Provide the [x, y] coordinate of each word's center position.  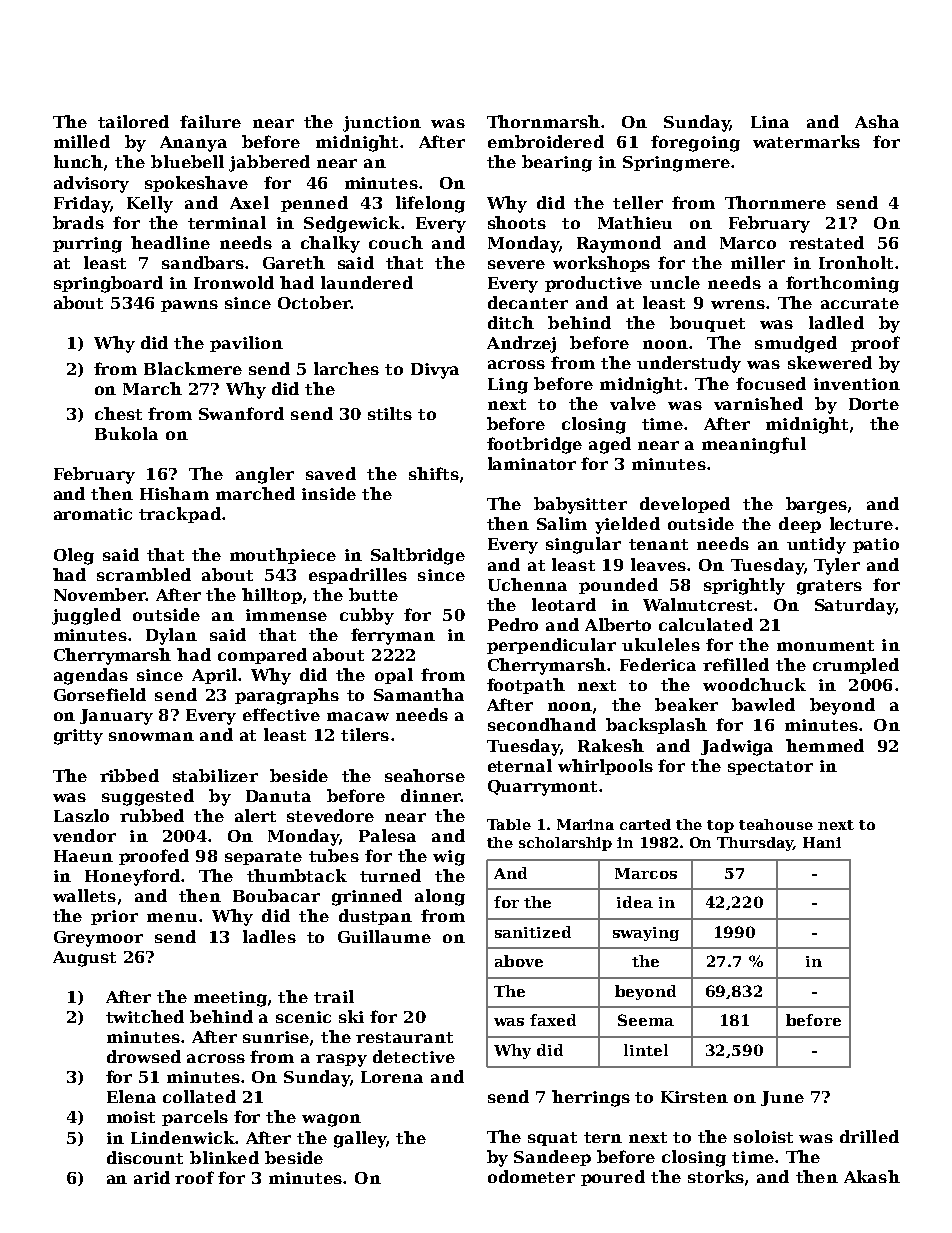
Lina [770, 122]
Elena [131, 1096]
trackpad [180, 515]
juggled [86, 616]
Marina [585, 824]
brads [78, 222]
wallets [84, 895]
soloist [763, 1136]
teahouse [776, 824]
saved [331, 473]
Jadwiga [737, 747]
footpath [526, 686]
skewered [830, 362]
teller [638, 202]
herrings [591, 1098]
